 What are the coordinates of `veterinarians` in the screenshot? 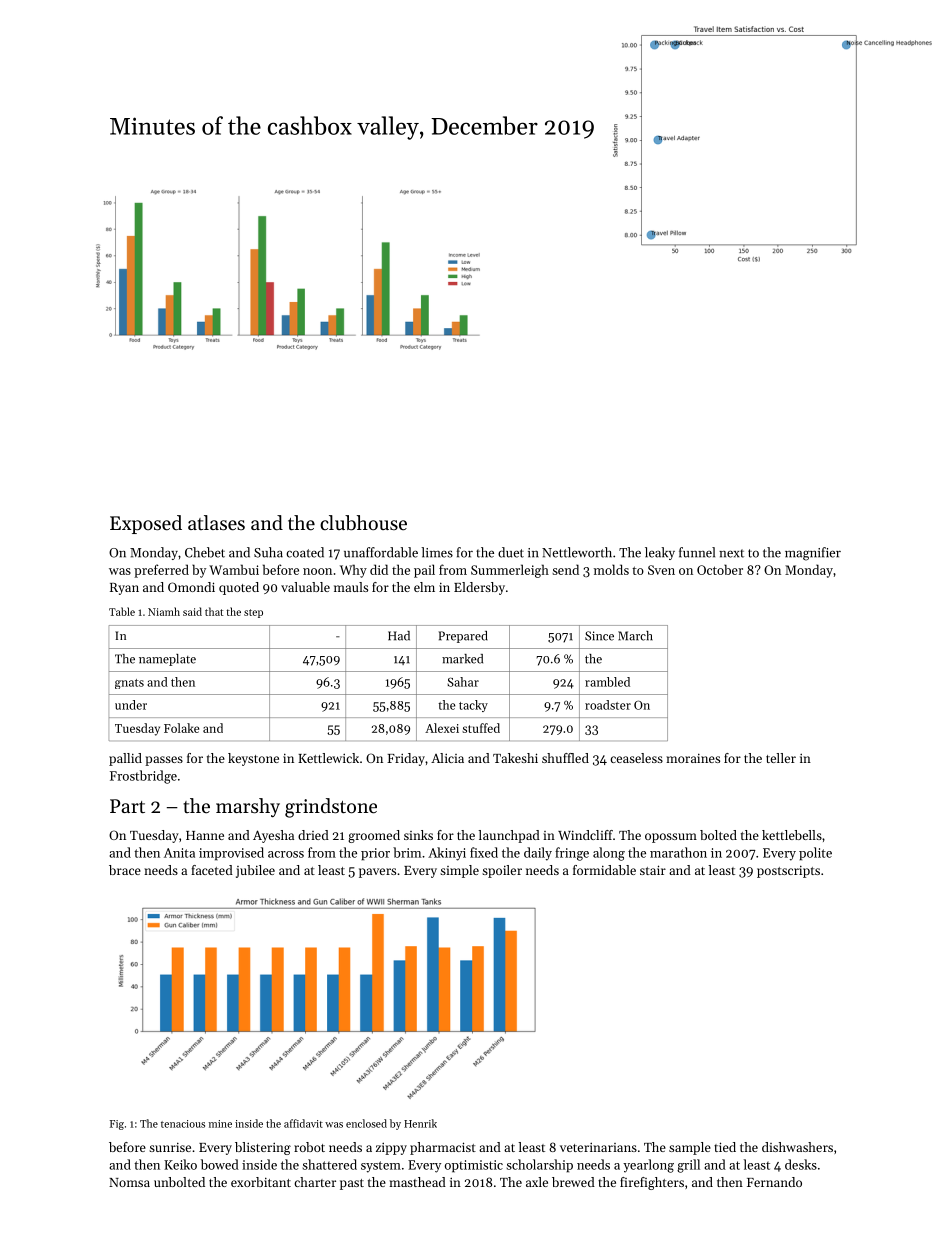 It's located at (598, 1147).
